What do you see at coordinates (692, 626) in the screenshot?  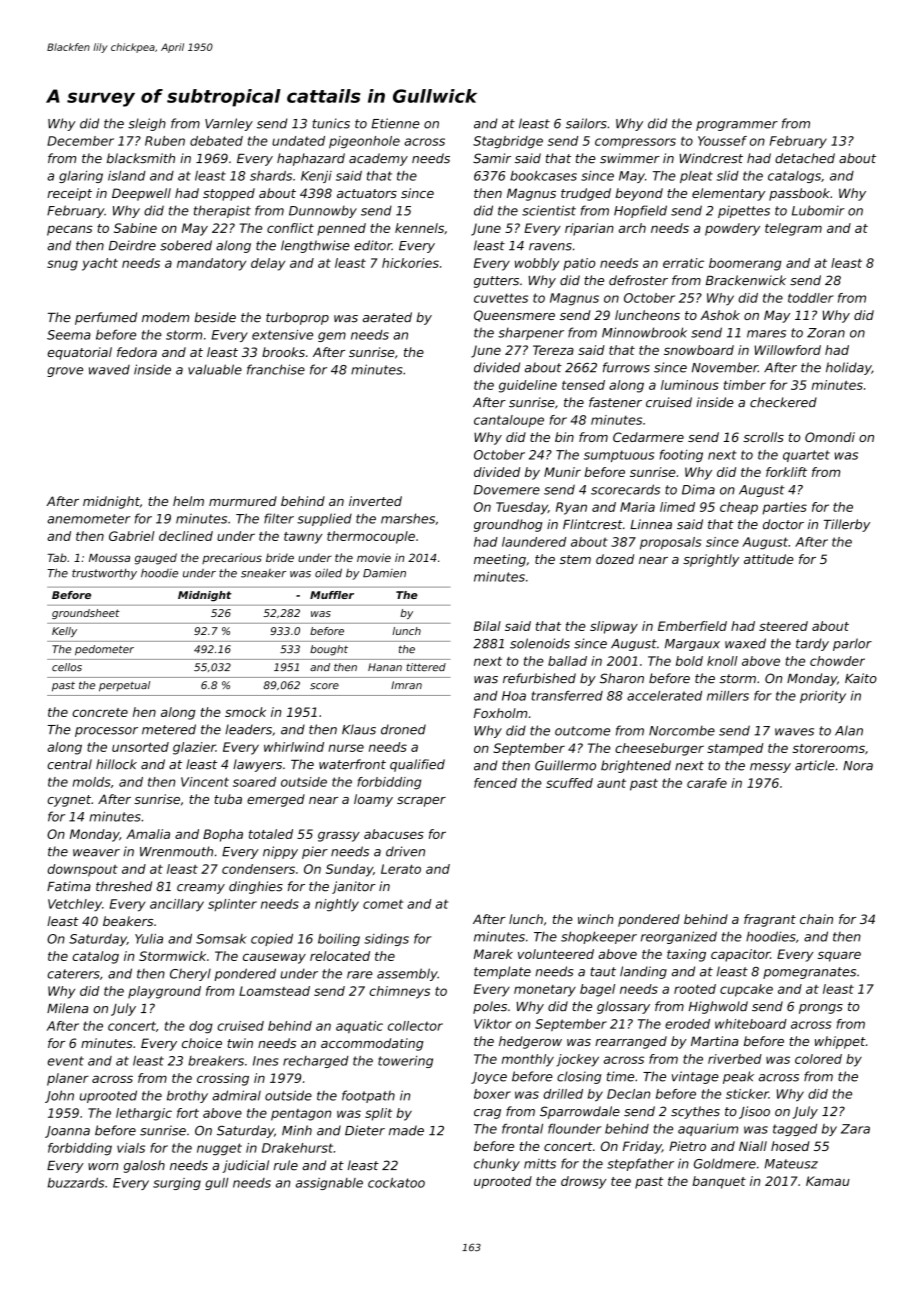 I see `Emberfield` at bounding box center [692, 626].
